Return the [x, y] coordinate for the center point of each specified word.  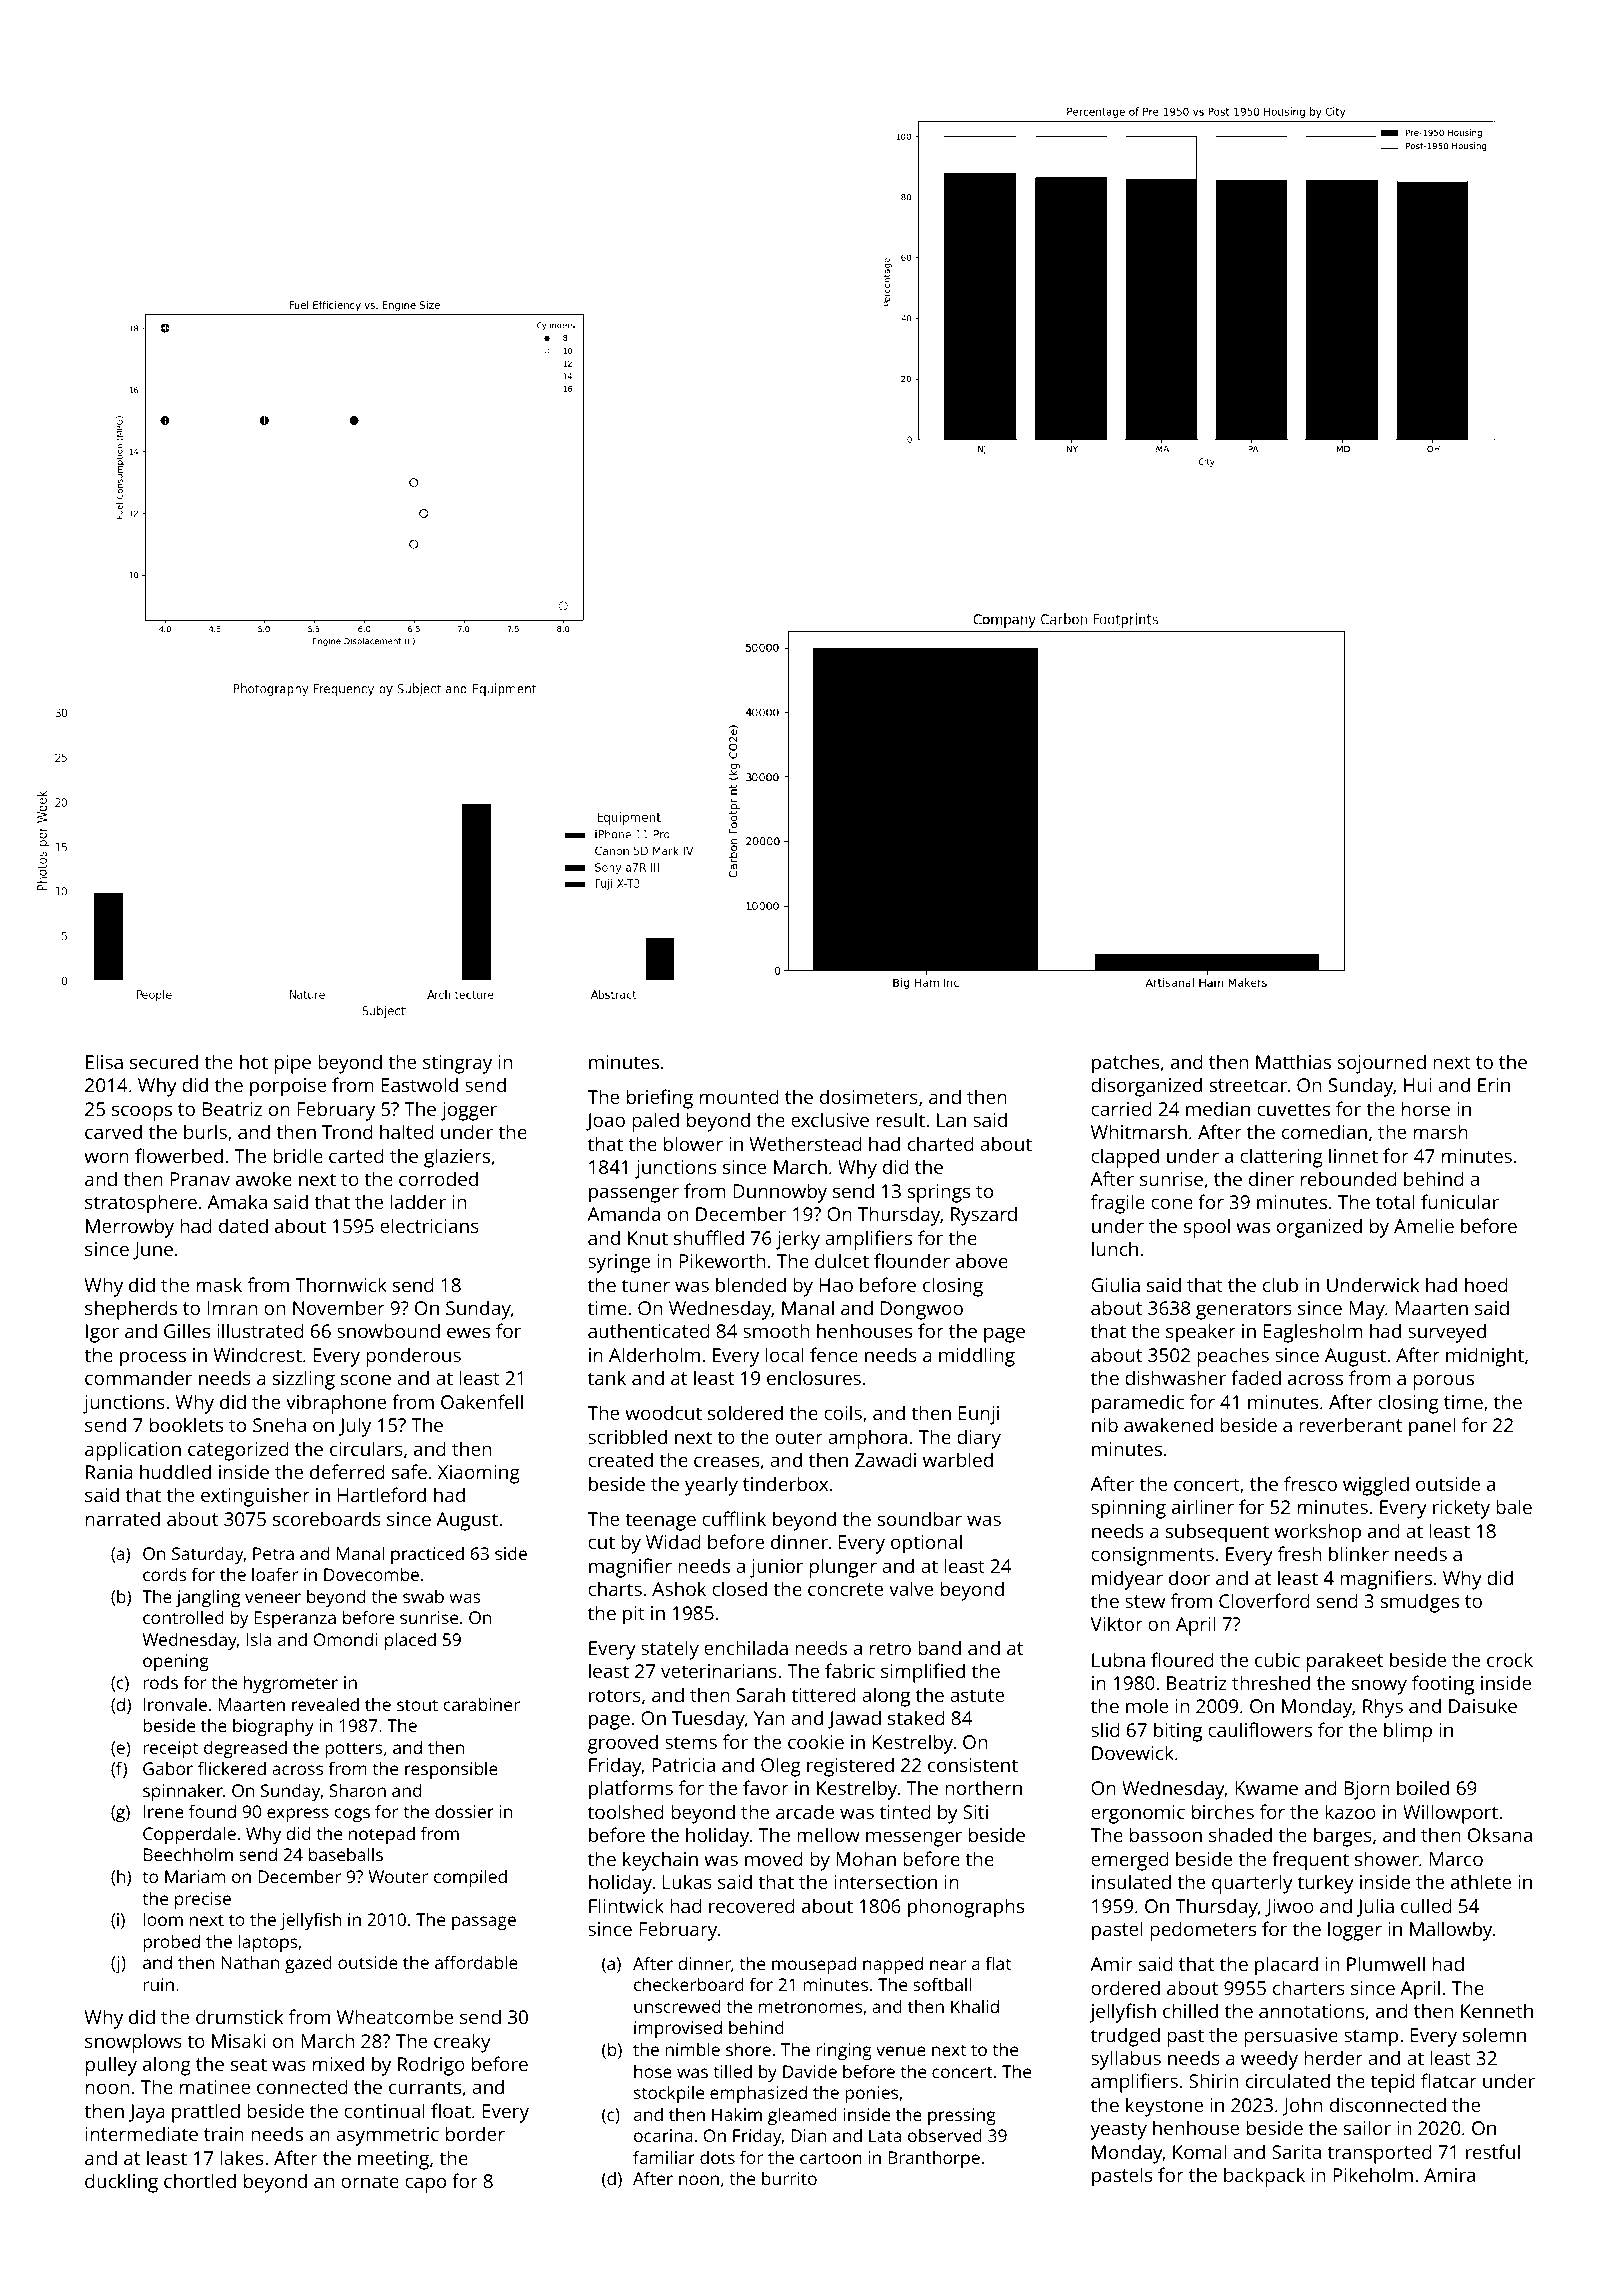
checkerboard [689, 1984]
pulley [111, 2066]
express [298, 1815]
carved [113, 1131]
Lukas [687, 1881]
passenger [634, 1195]
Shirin [1213, 2080]
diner [1271, 1178]
